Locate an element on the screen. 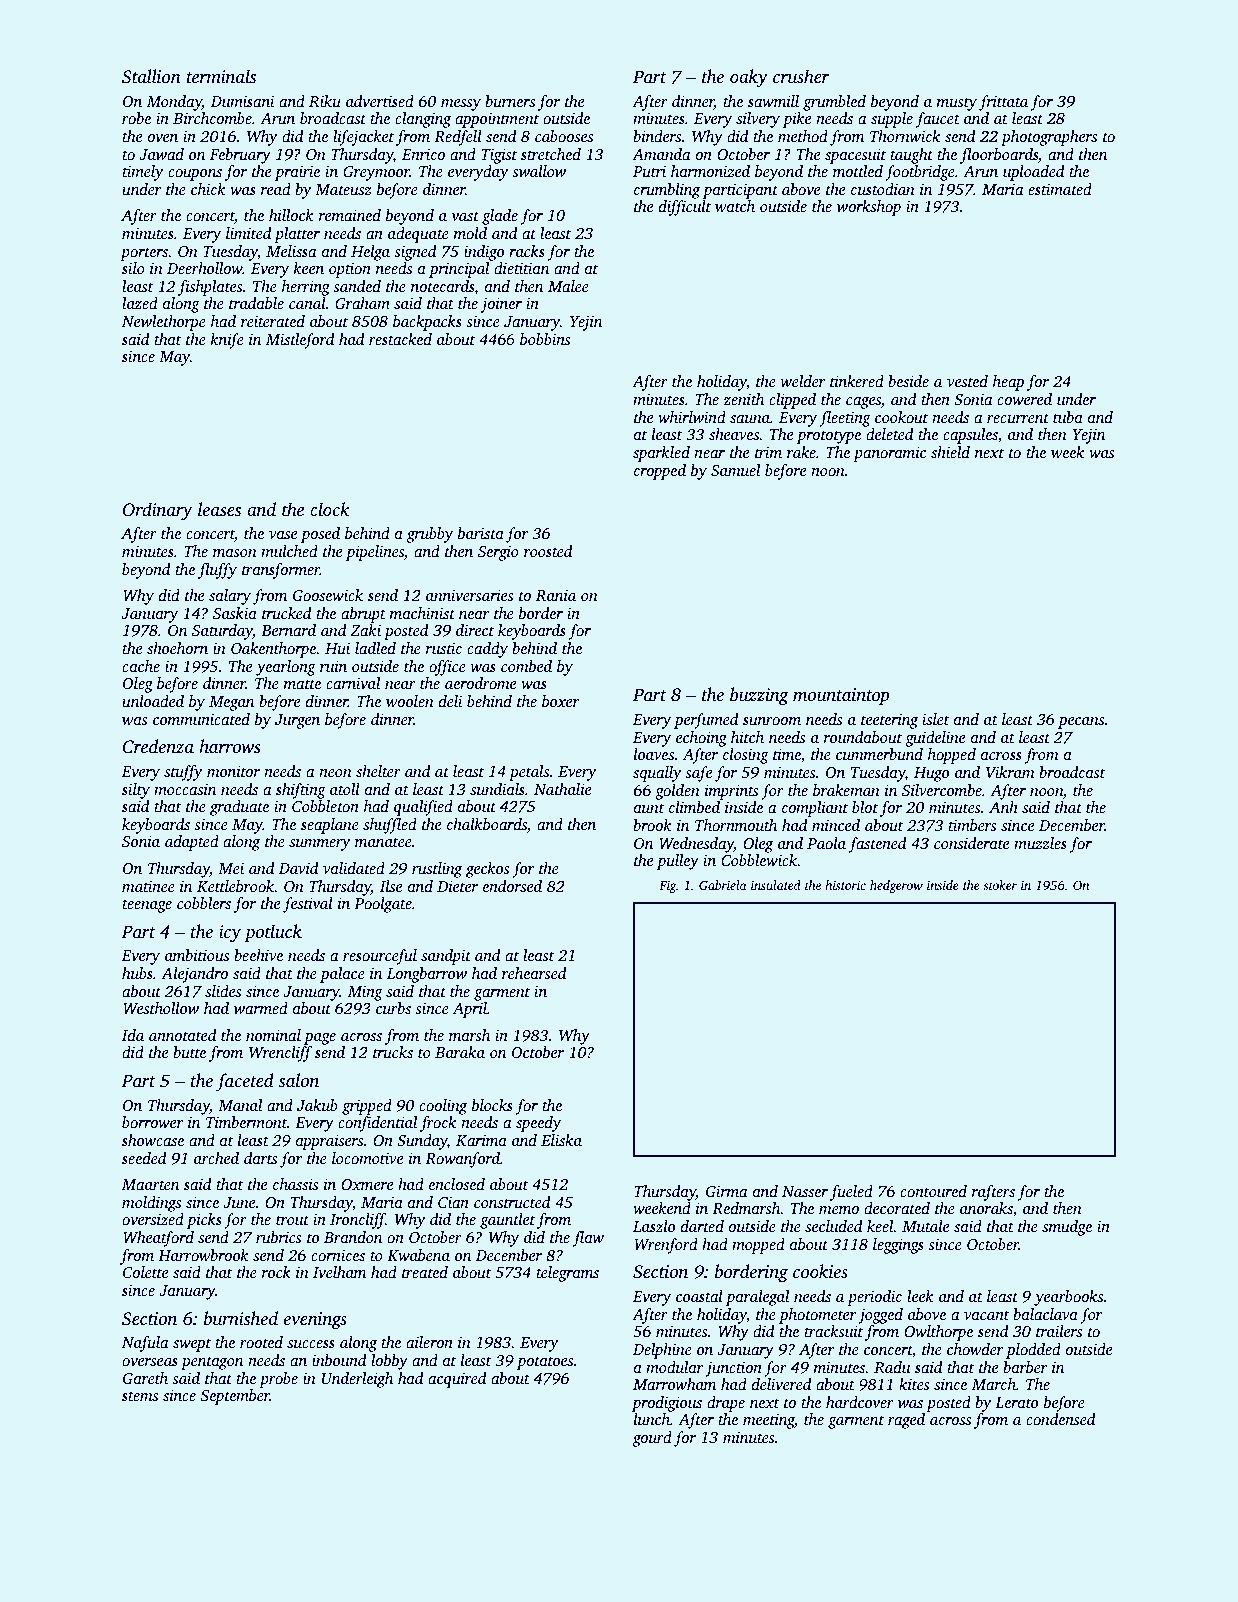 Image resolution: width=1238 pixels, height=1602 pixels. hedgerow is located at coordinates (896, 886).
